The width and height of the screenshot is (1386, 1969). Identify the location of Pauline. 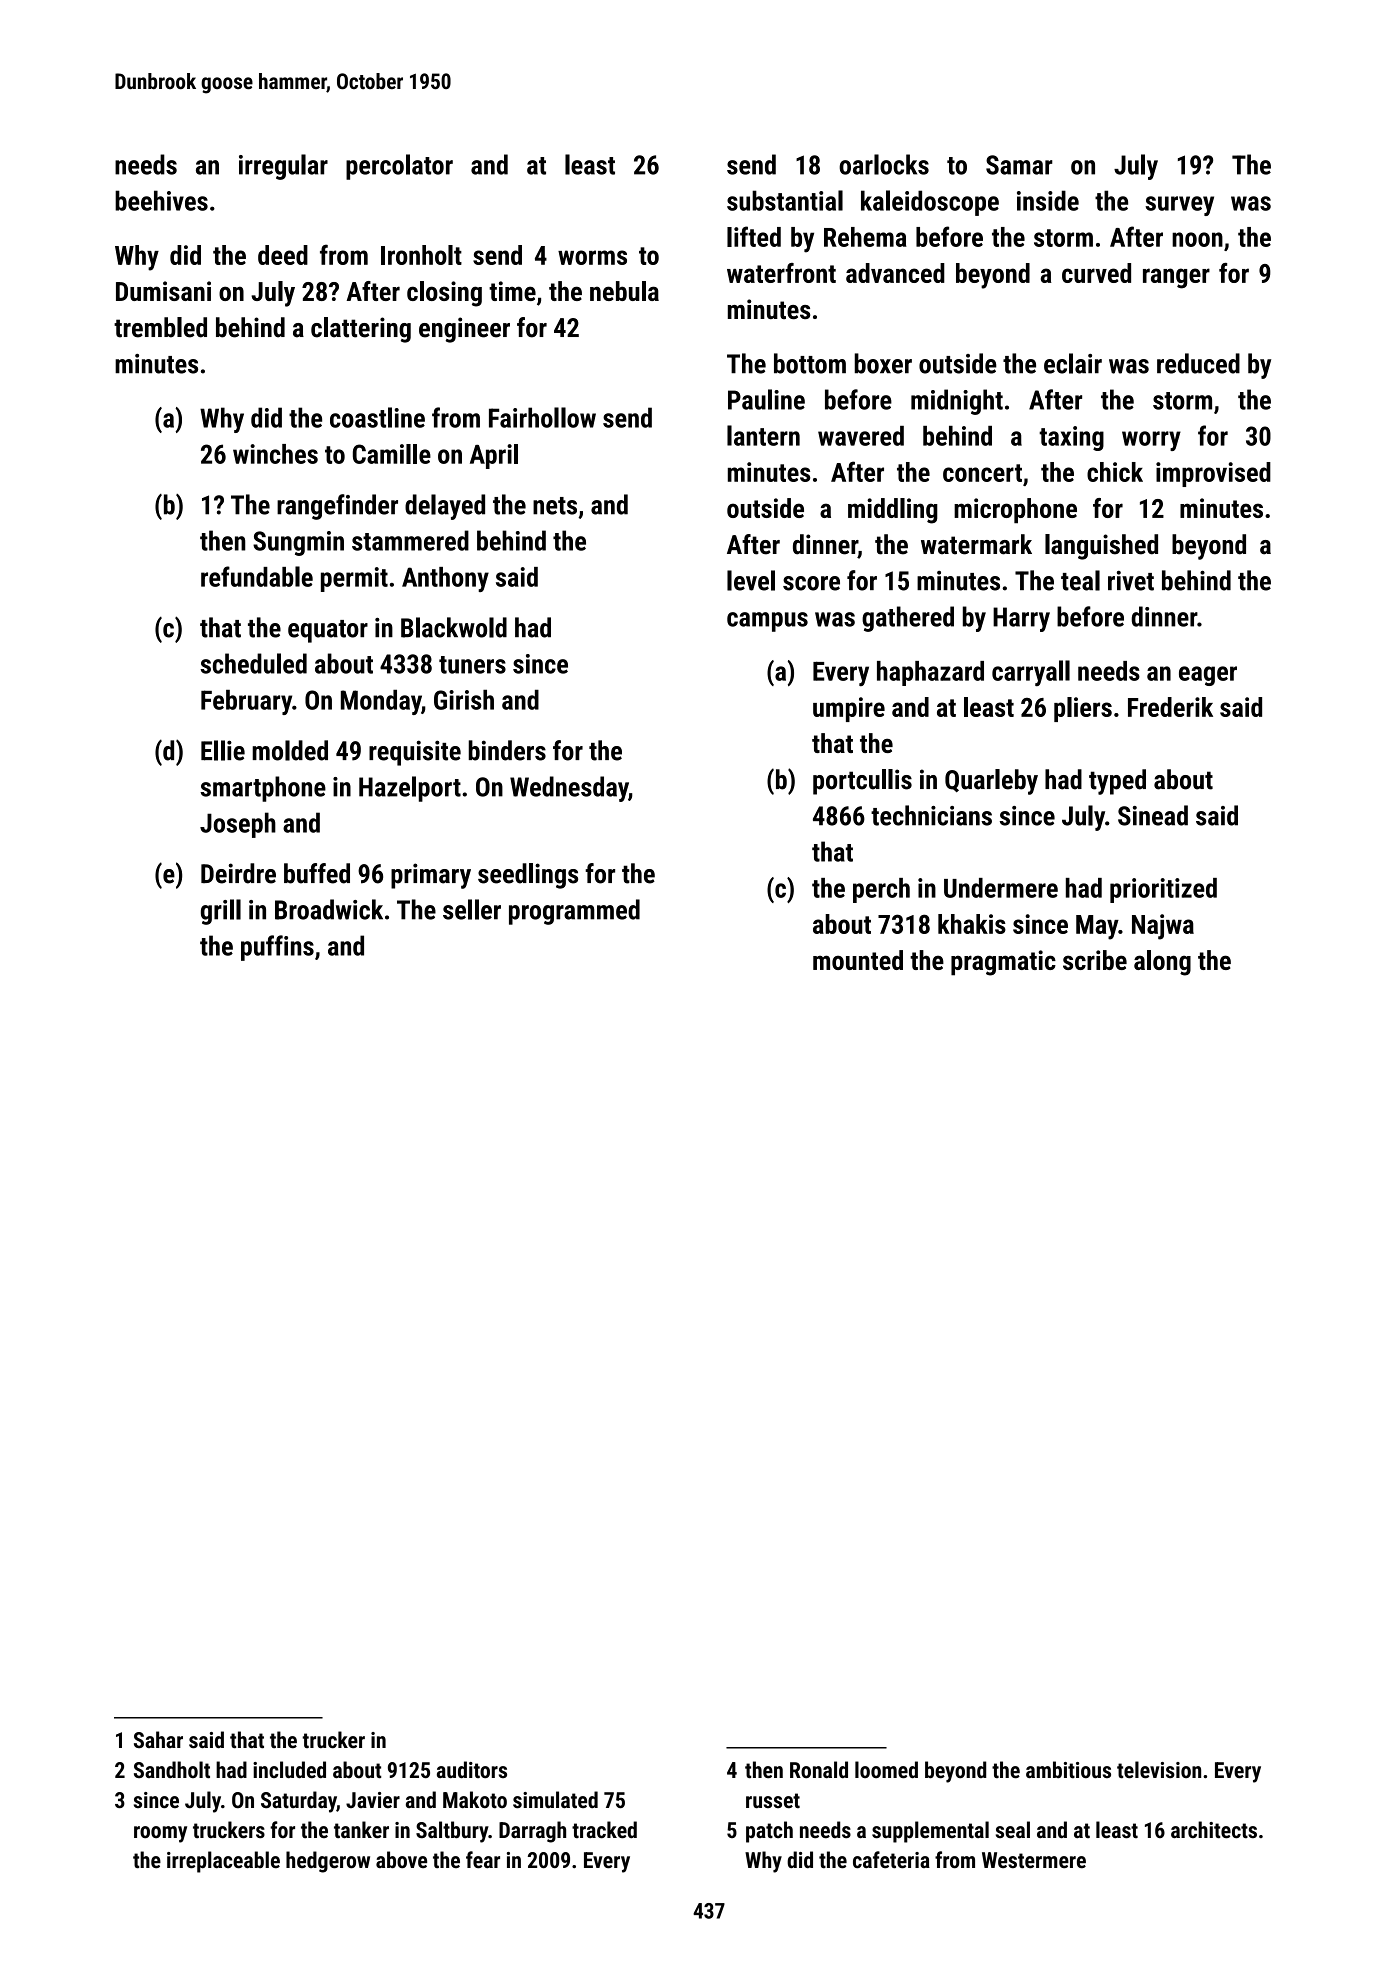
(766, 399).
